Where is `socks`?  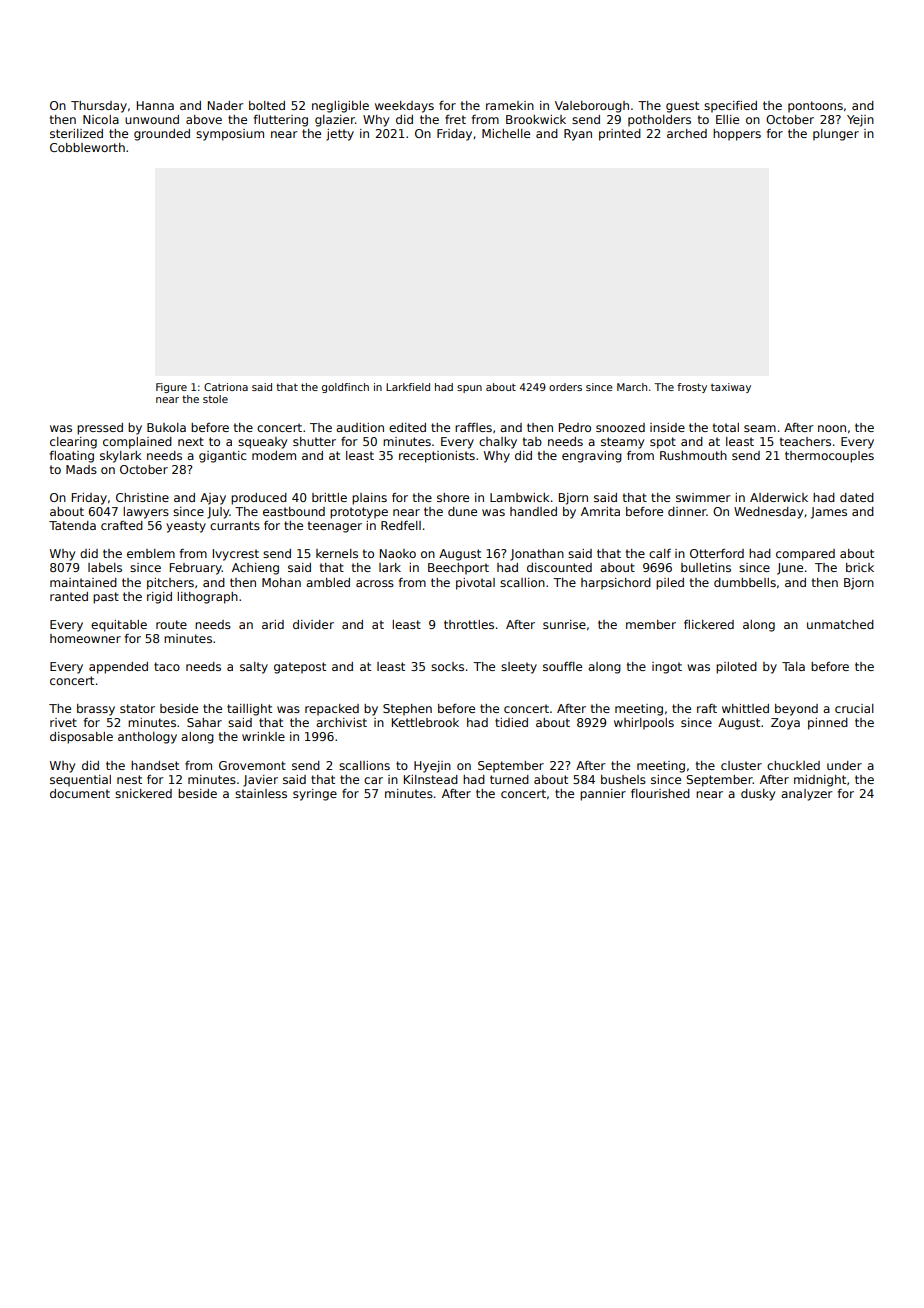 socks is located at coordinates (447, 666).
